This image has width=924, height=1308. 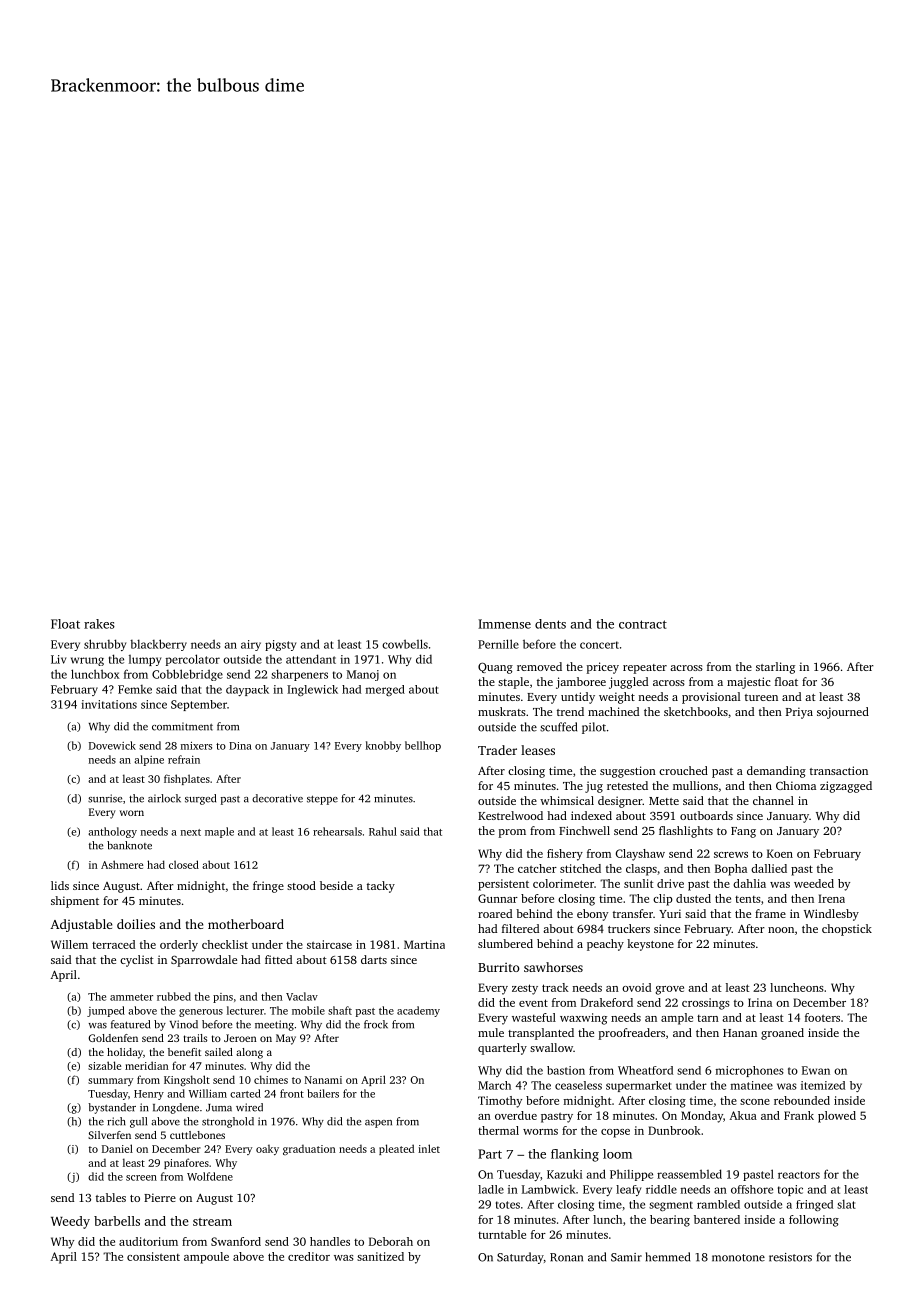 I want to click on sharpeners, so click(x=299, y=675).
